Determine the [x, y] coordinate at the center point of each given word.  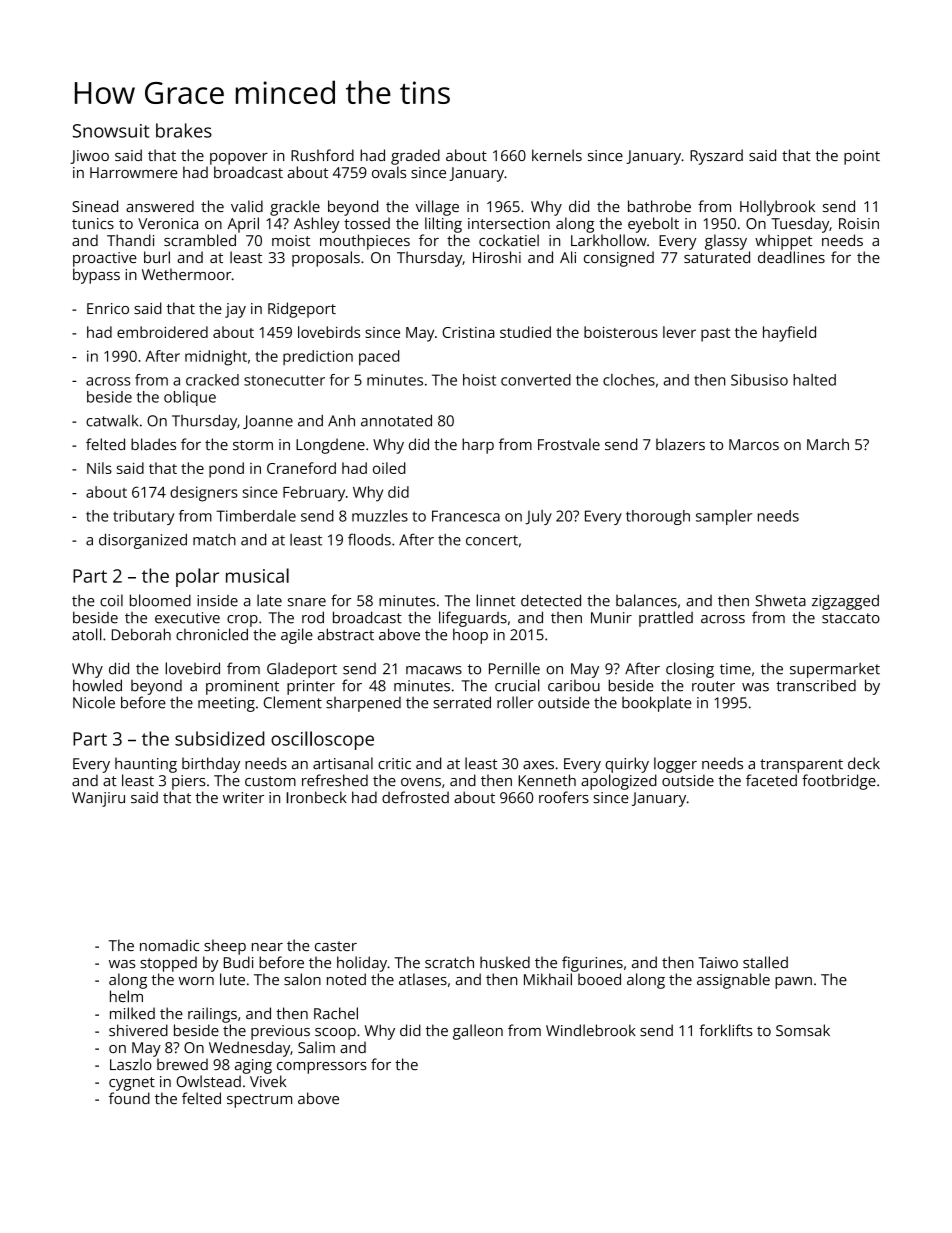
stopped [168, 964]
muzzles [380, 515]
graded [415, 157]
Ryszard [716, 157]
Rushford [322, 155]
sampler [724, 517]
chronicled [212, 634]
